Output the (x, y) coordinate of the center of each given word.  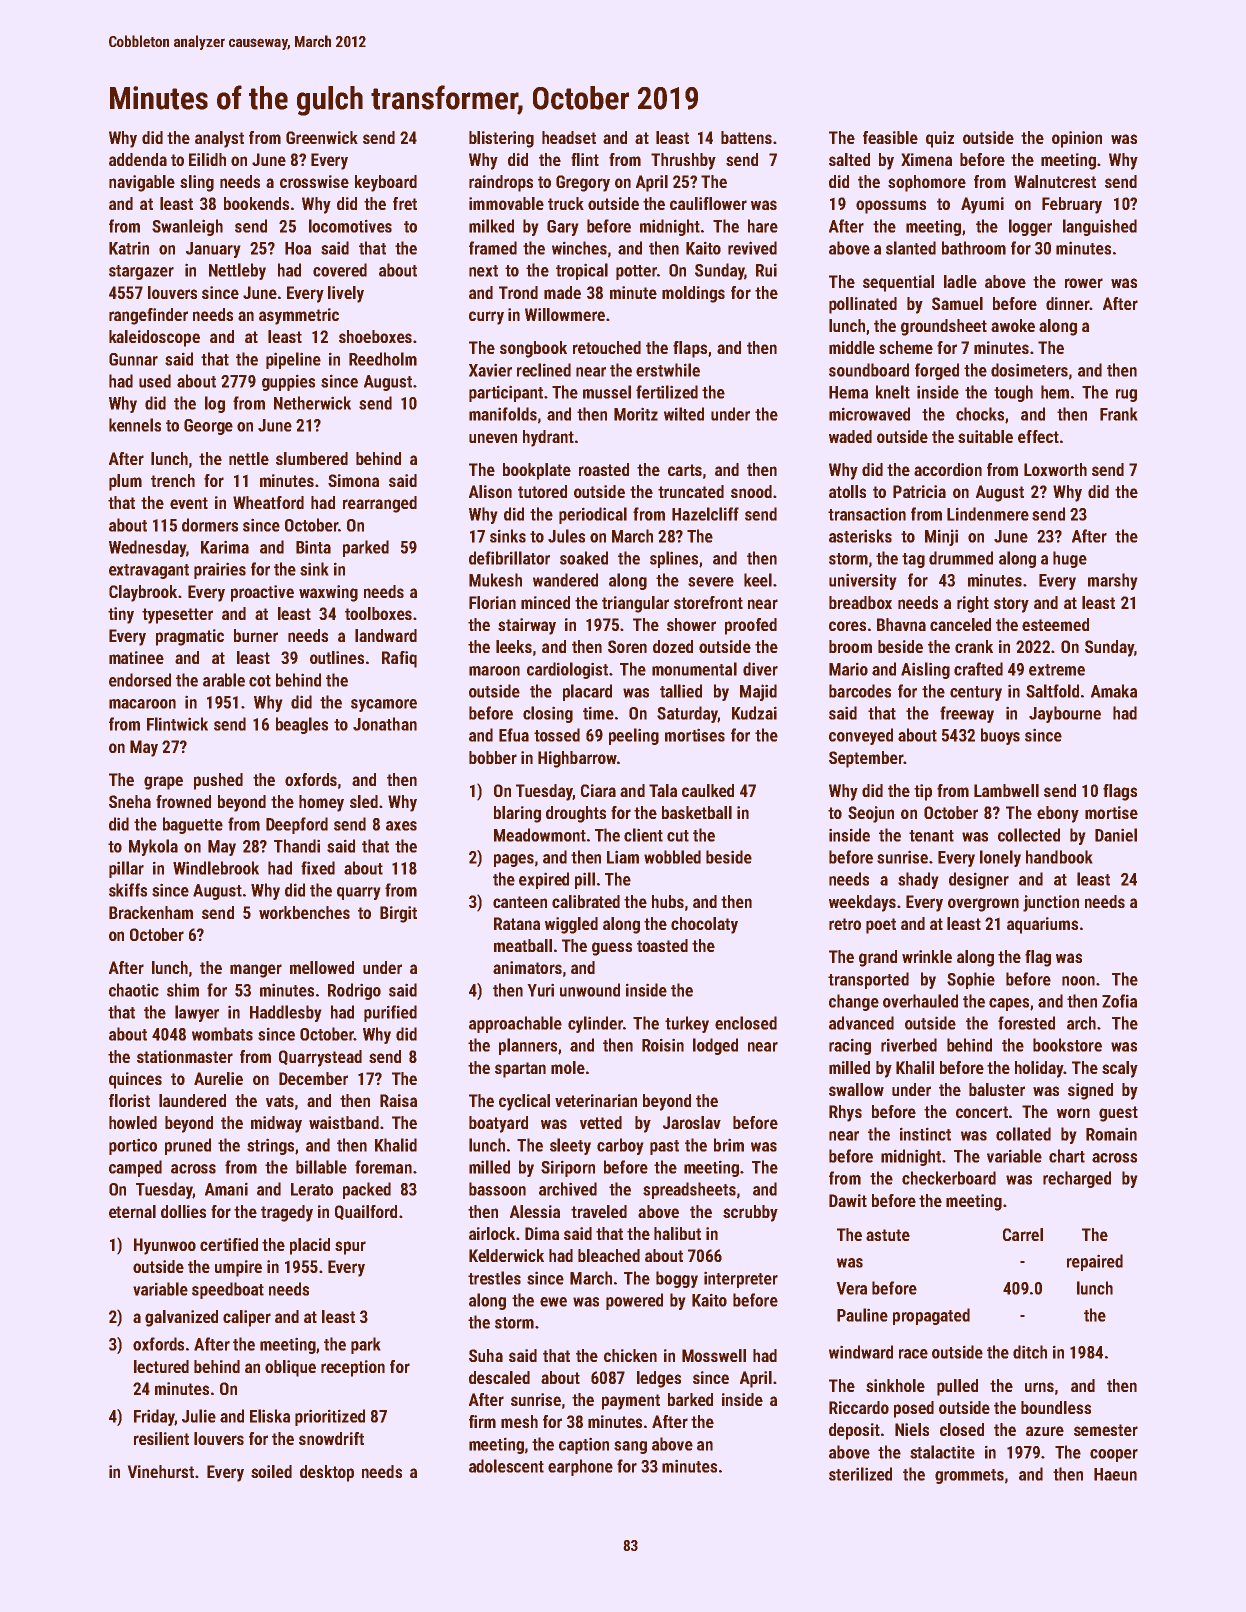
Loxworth (1055, 469)
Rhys (845, 1113)
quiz (940, 139)
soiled (271, 1471)
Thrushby (683, 161)
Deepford (297, 825)
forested (1026, 1023)
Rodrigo (354, 991)
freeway (967, 714)
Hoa (298, 248)
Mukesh (495, 580)
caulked (708, 790)
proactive (262, 593)
